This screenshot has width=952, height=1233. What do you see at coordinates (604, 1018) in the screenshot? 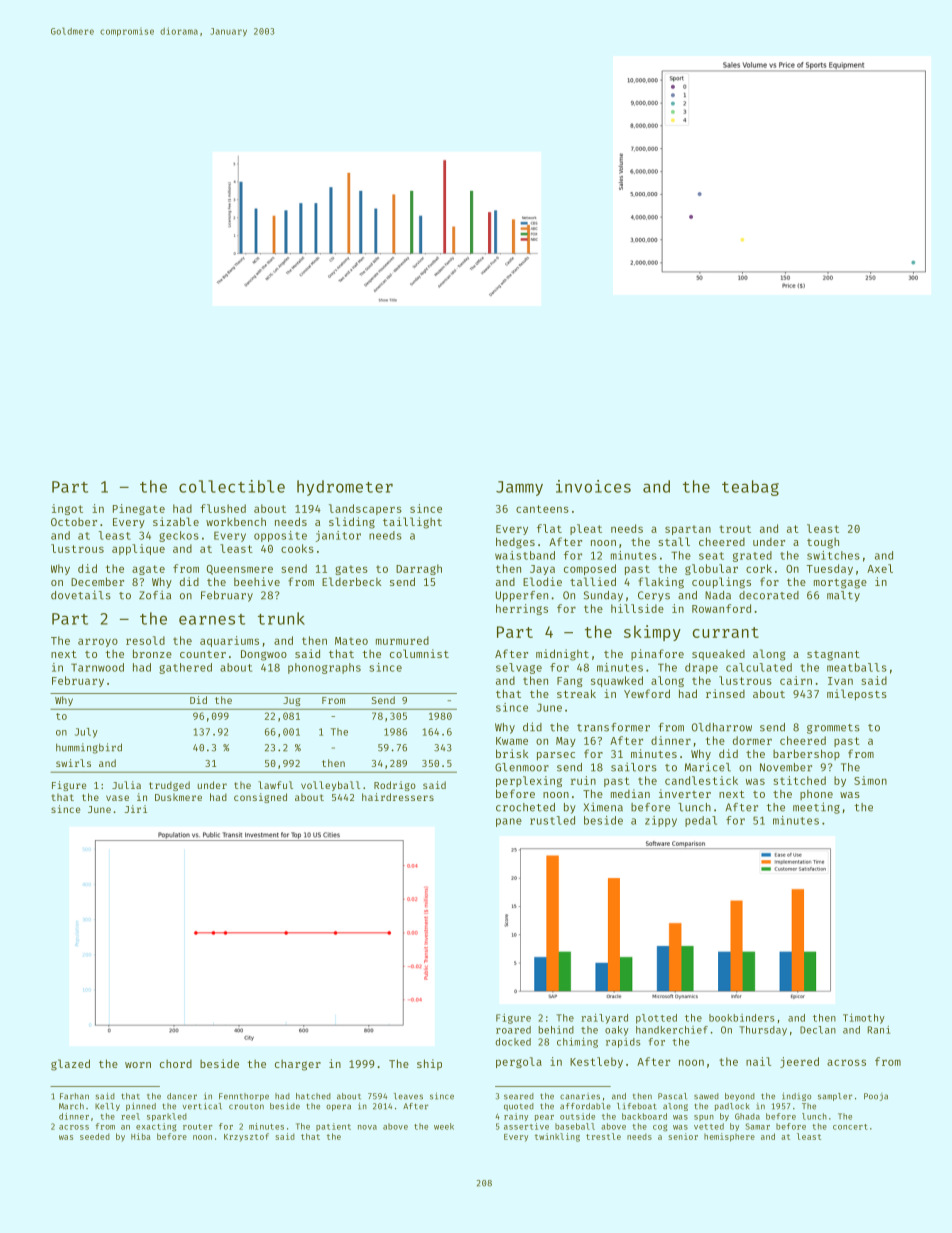
I see `railyard` at bounding box center [604, 1018].
